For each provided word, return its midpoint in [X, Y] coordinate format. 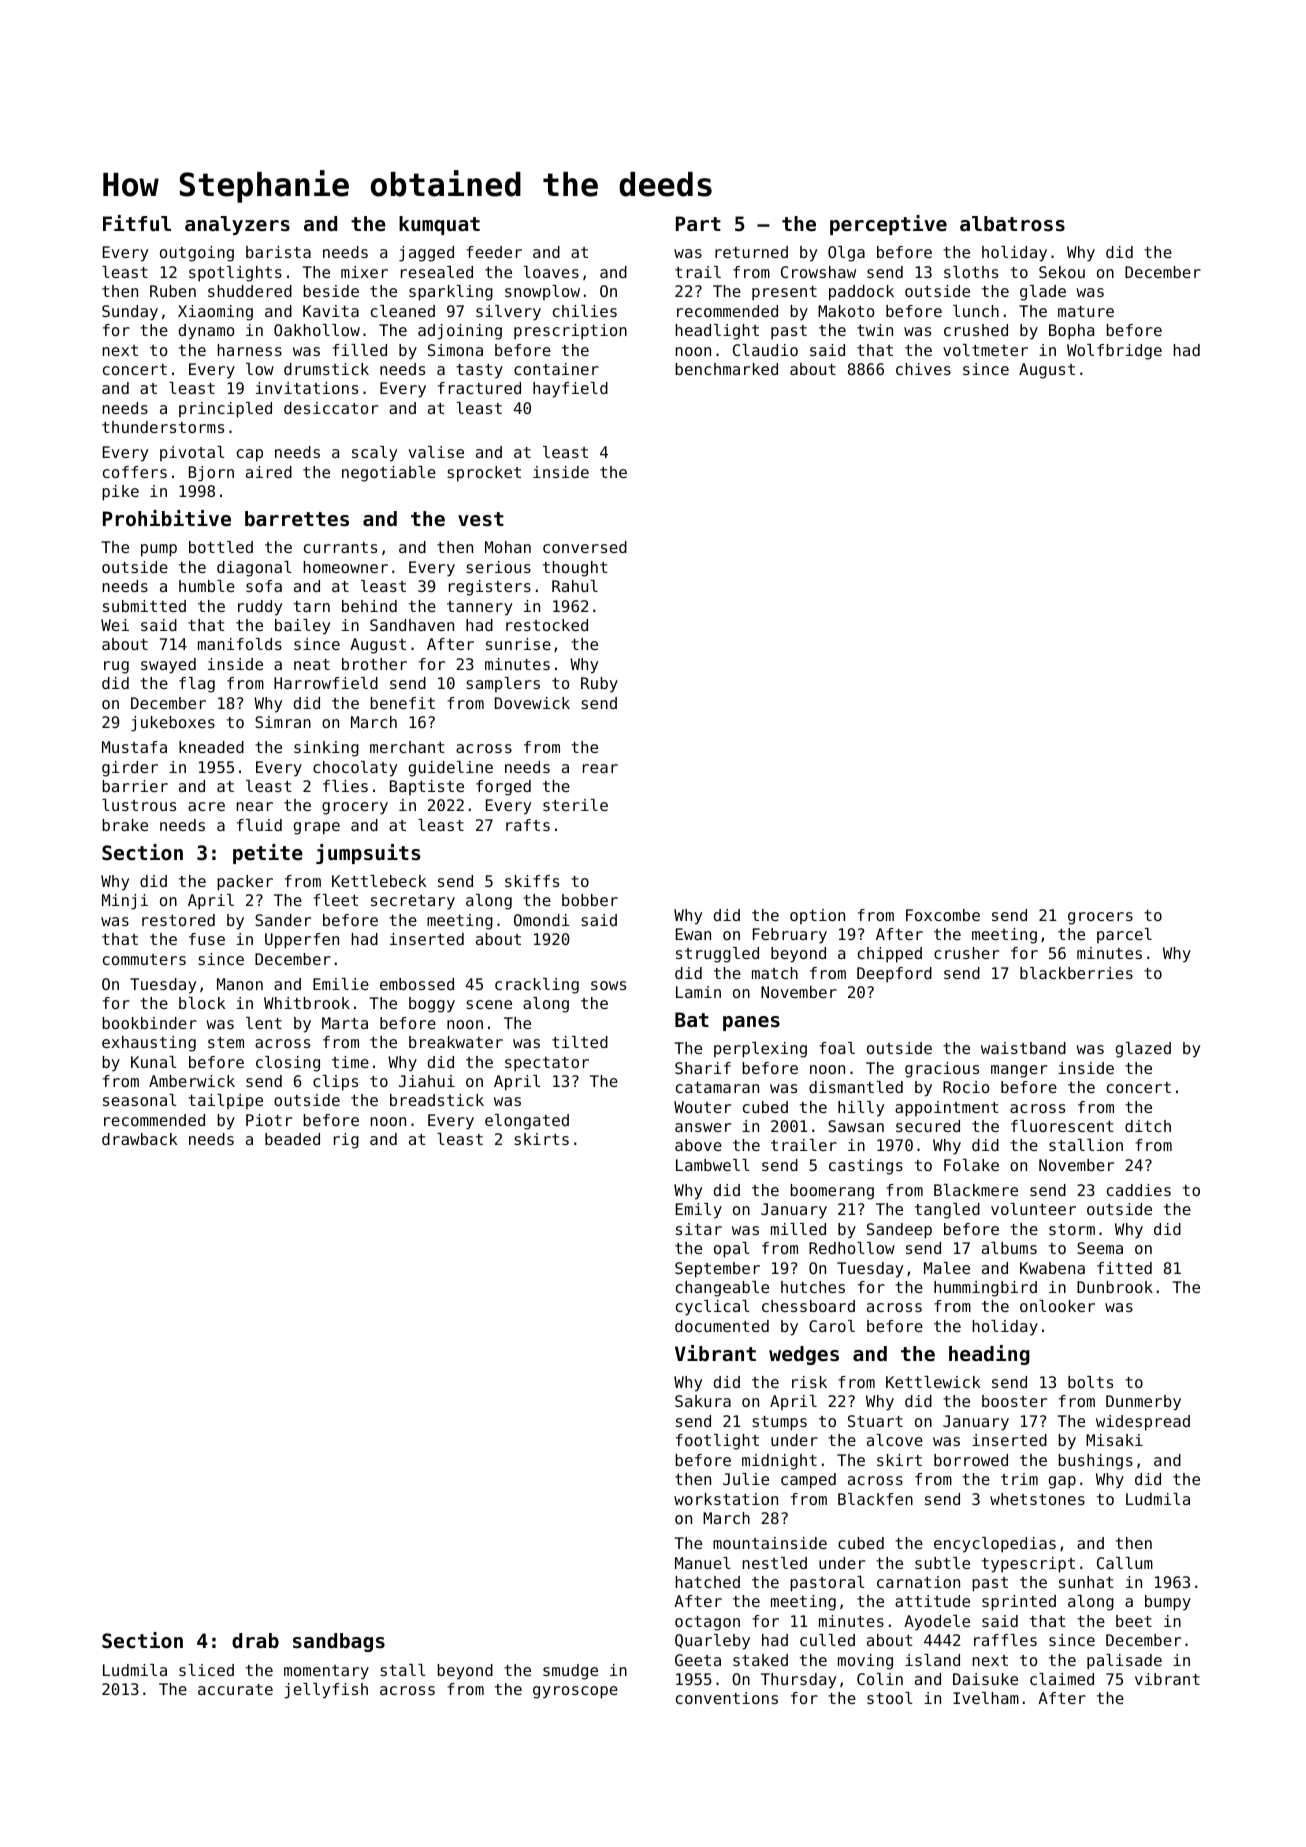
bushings [1095, 1462]
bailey [302, 627]
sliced [206, 1670]
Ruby [599, 685]
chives [923, 369]
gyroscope [575, 1692]
